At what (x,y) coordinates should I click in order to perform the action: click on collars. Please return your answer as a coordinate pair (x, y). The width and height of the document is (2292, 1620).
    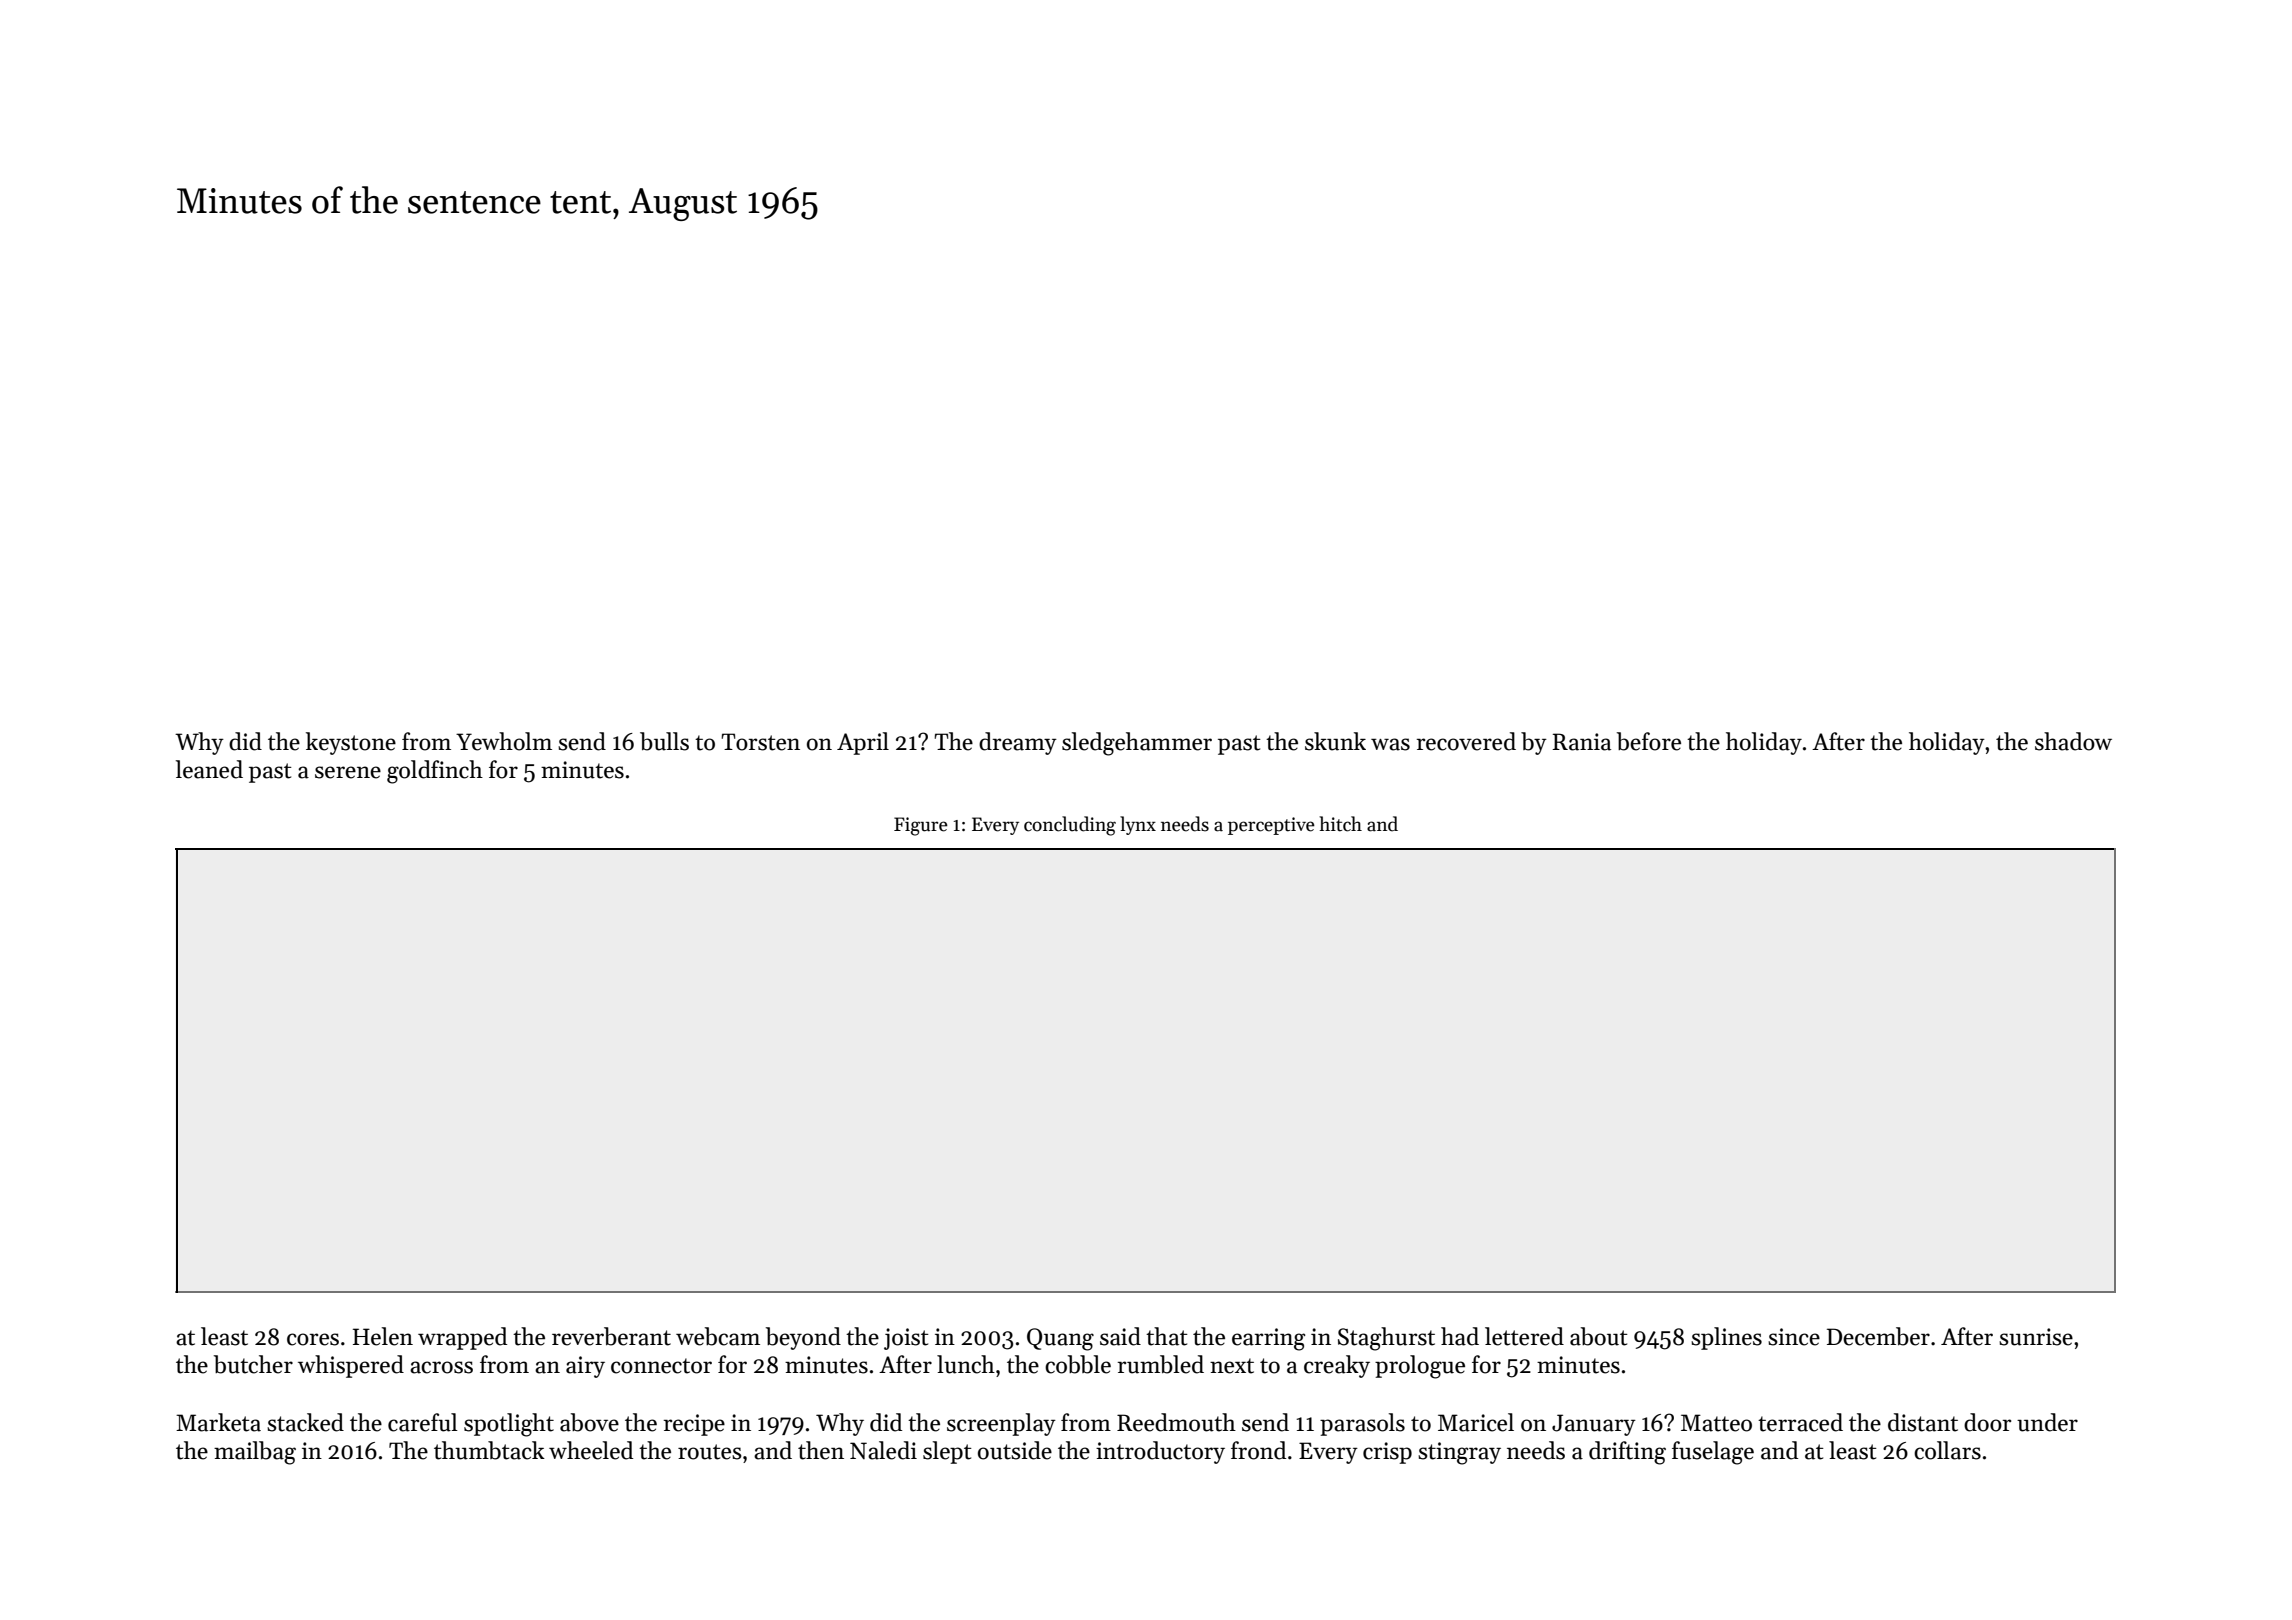
    Looking at the image, I should click on (1947, 1450).
